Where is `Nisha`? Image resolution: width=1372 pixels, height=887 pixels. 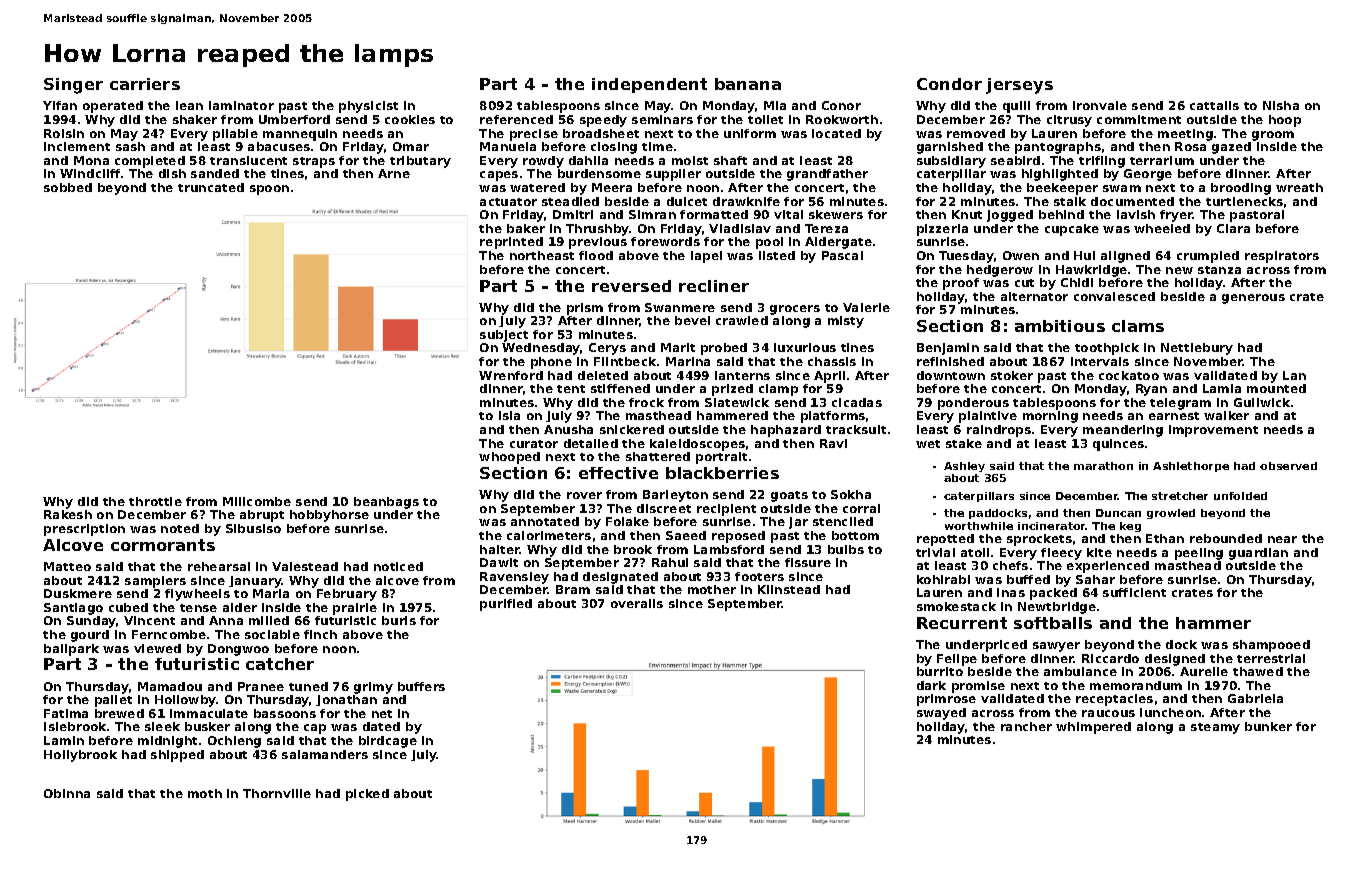
Nisha is located at coordinates (1281, 105).
